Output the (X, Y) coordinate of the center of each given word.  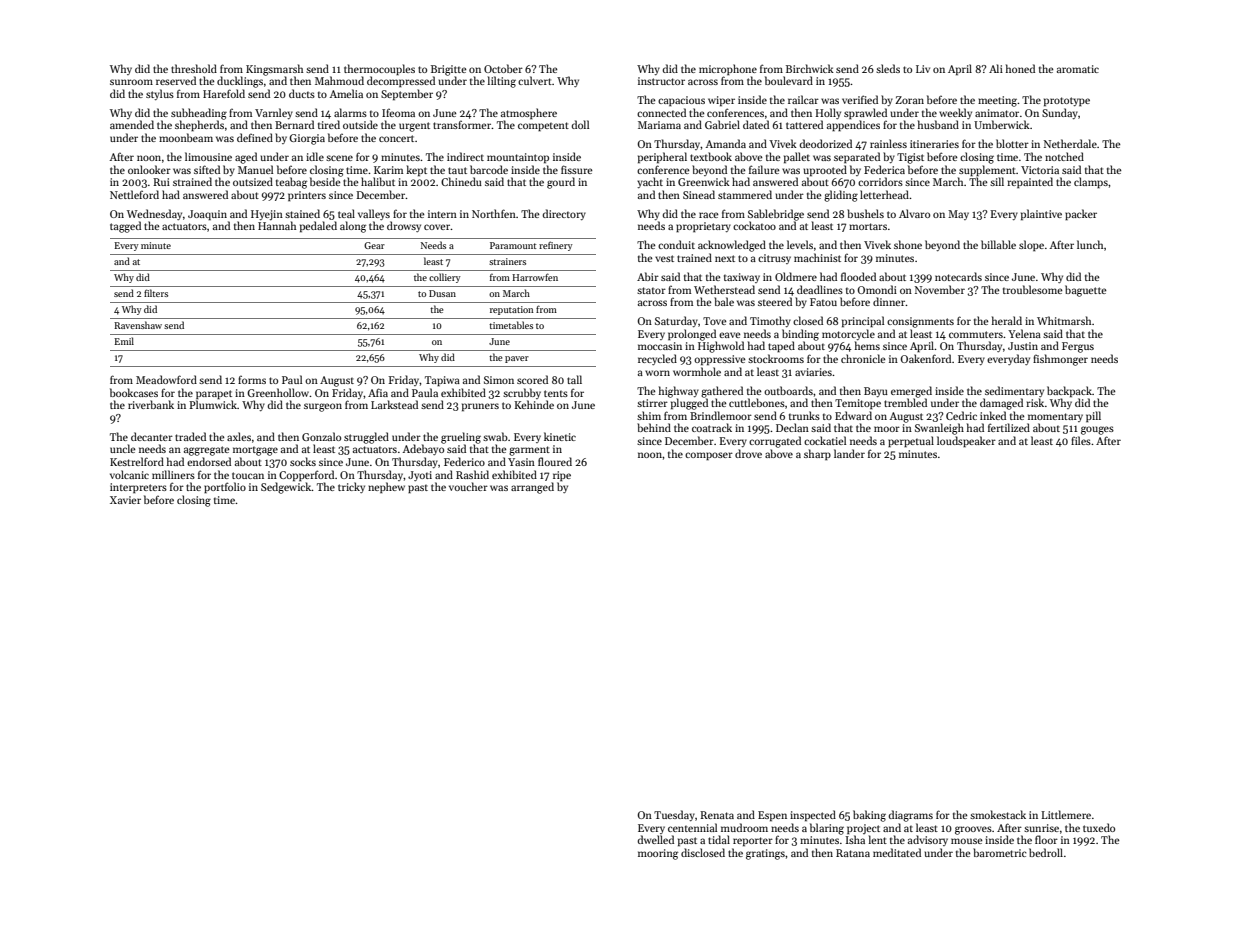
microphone (728, 69)
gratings (765, 854)
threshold (194, 68)
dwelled (655, 839)
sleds (888, 68)
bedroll (1046, 852)
